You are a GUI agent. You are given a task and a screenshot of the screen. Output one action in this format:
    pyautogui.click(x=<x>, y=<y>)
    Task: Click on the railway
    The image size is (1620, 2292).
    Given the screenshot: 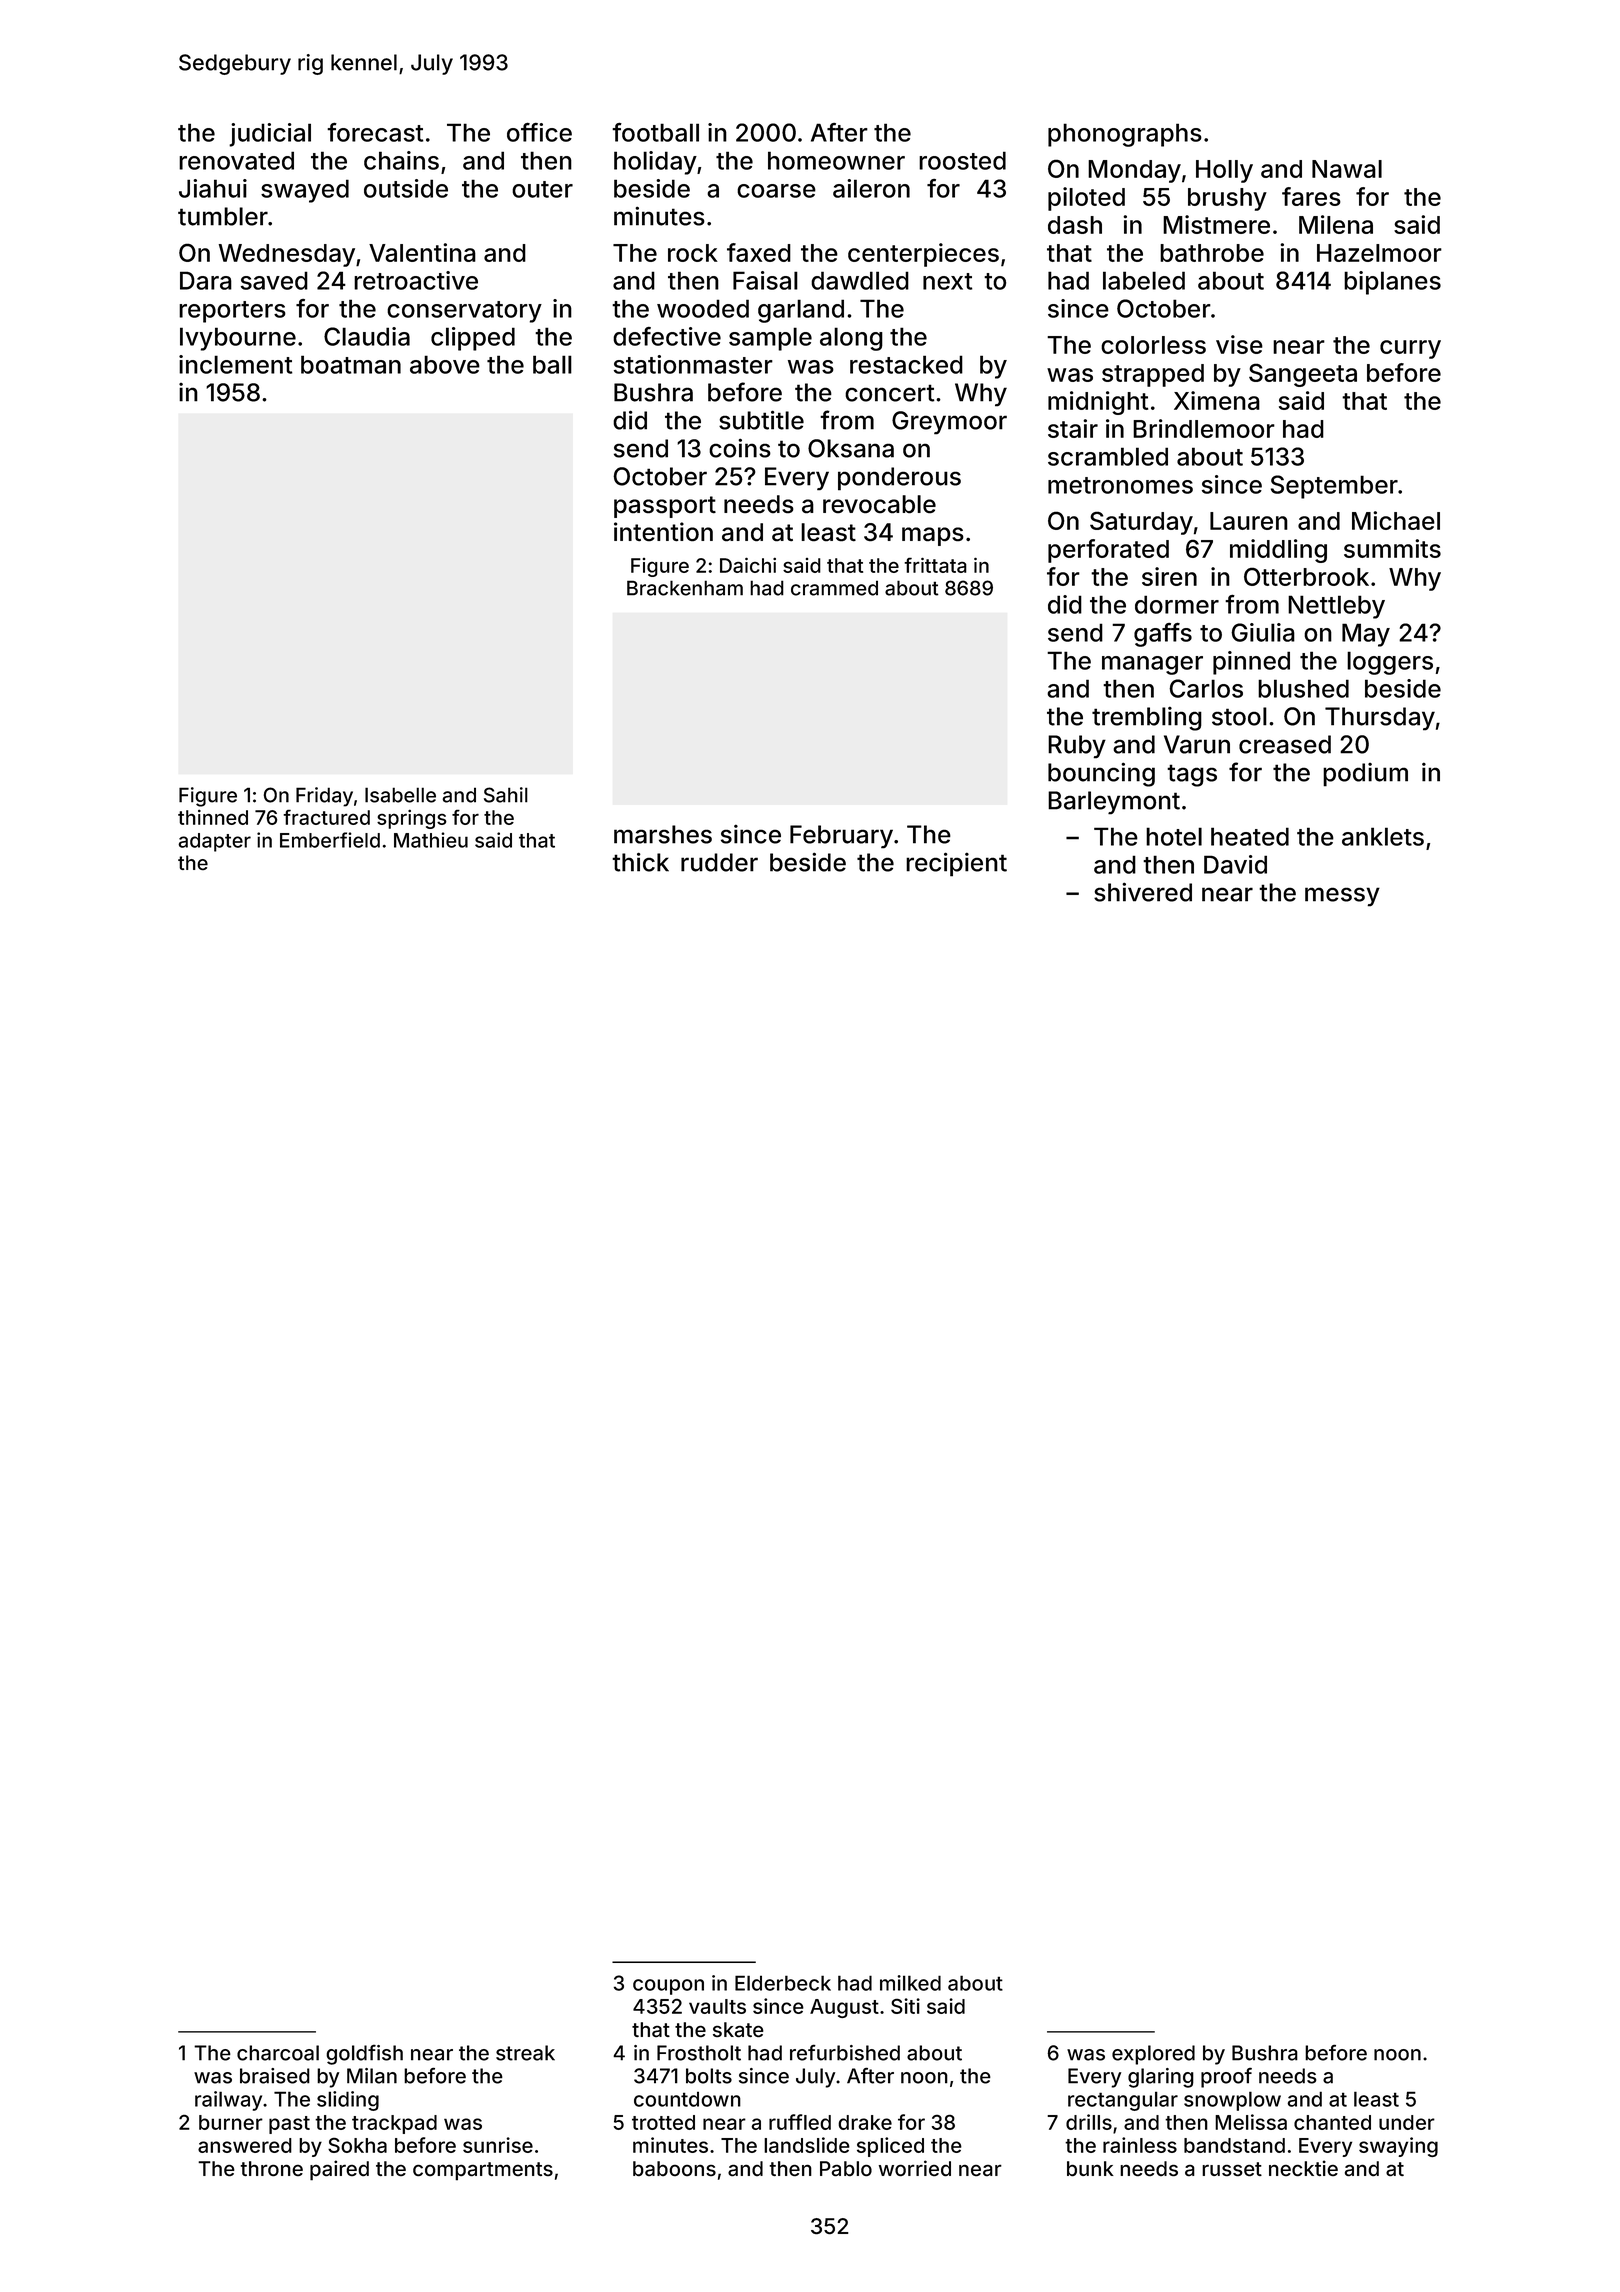 What is the action you would take?
    pyautogui.click(x=228, y=2101)
